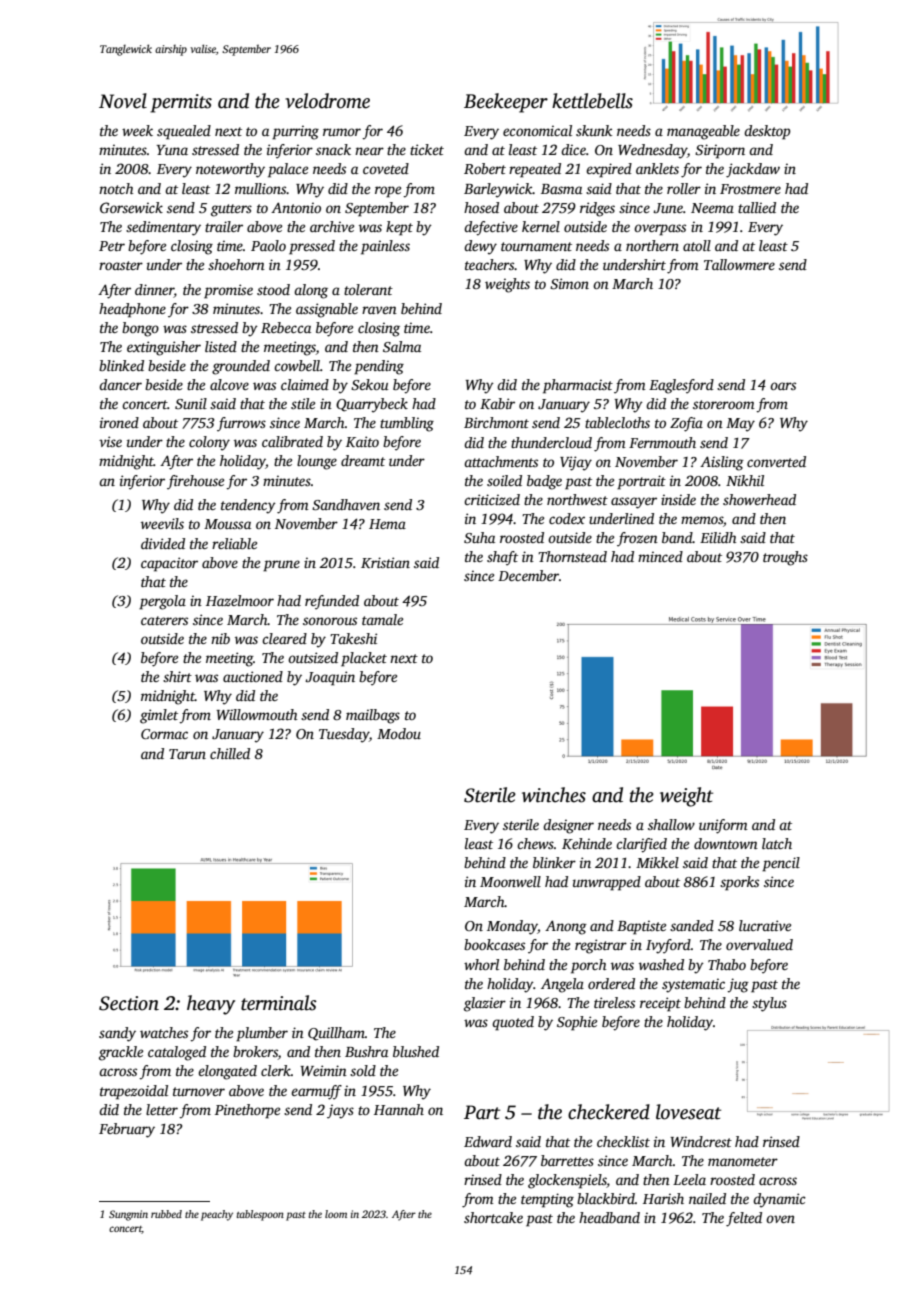 Image resolution: width=908 pixels, height=1316 pixels. I want to click on Aisling, so click(722, 463).
